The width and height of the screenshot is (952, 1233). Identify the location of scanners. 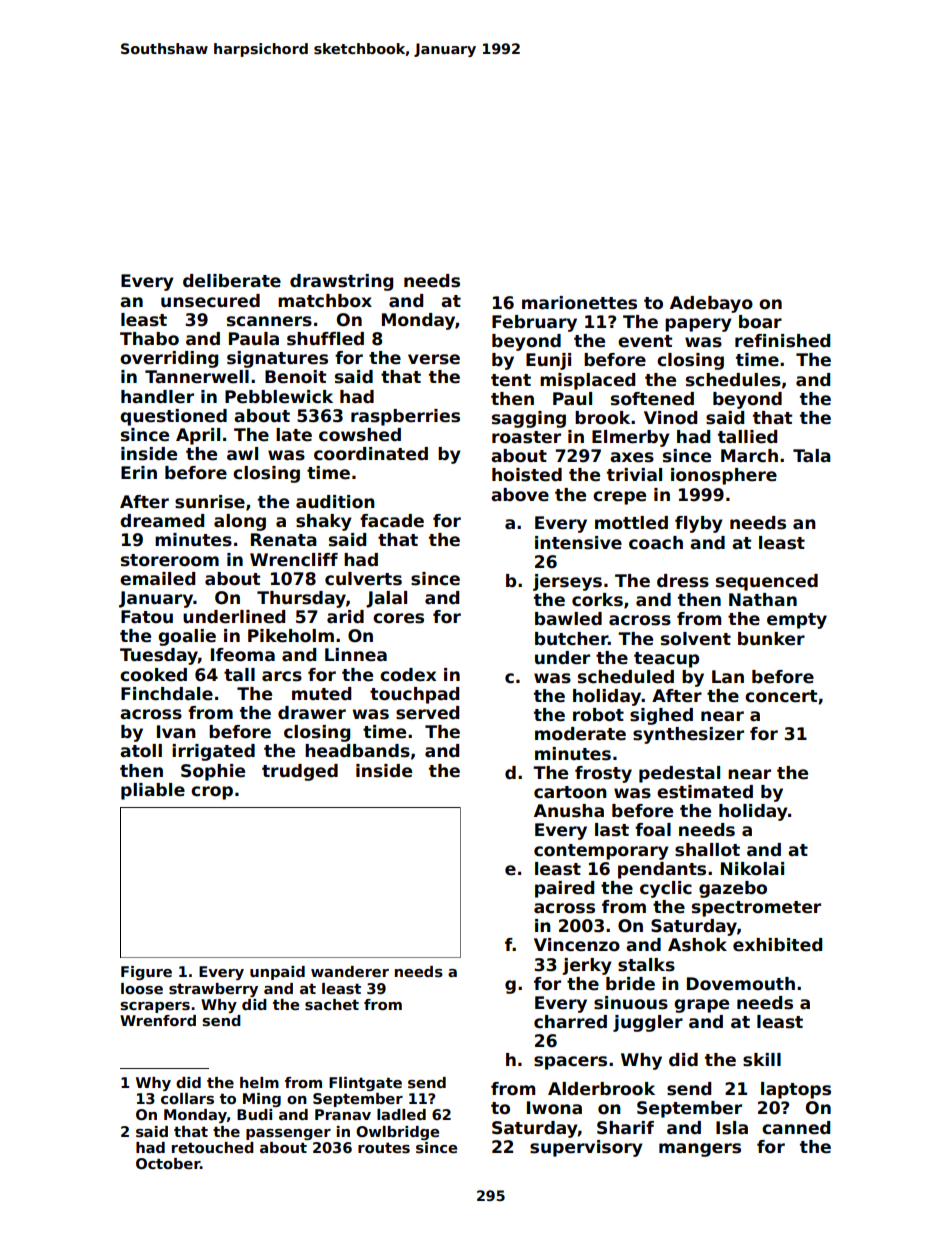
(269, 321).
